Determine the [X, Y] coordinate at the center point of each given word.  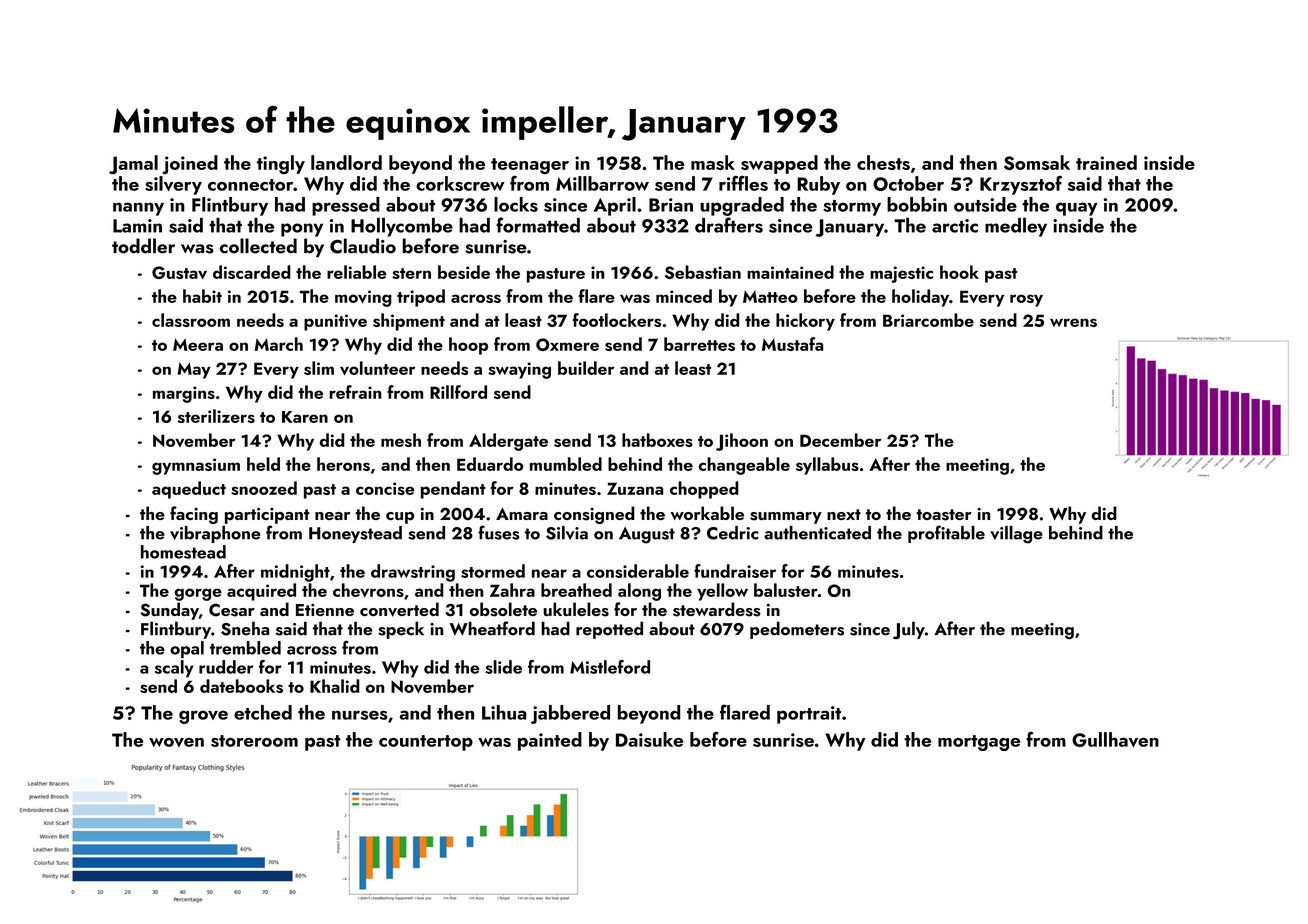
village [1016, 535]
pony [302, 230]
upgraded [742, 206]
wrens [1073, 322]
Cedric [733, 533]
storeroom [254, 741]
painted [550, 741]
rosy [1026, 300]
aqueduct [189, 490]
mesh [401, 440]
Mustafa [792, 344]
